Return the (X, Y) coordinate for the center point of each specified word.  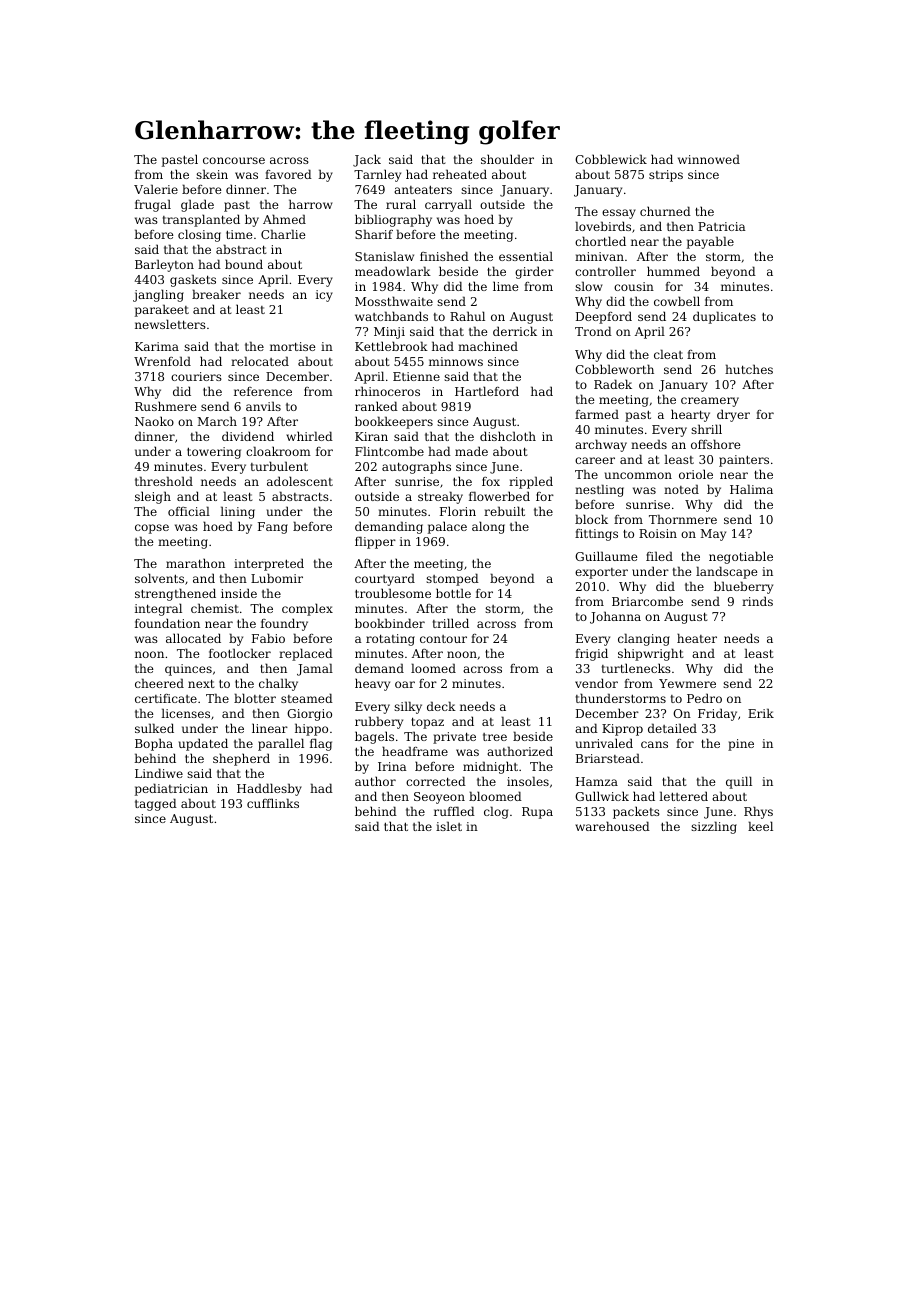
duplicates (724, 317)
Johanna (615, 617)
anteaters (423, 189)
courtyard (385, 579)
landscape (727, 572)
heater (697, 638)
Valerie (156, 189)
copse (152, 529)
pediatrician (171, 789)
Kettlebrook (391, 346)
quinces (188, 670)
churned (665, 211)
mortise (293, 346)
